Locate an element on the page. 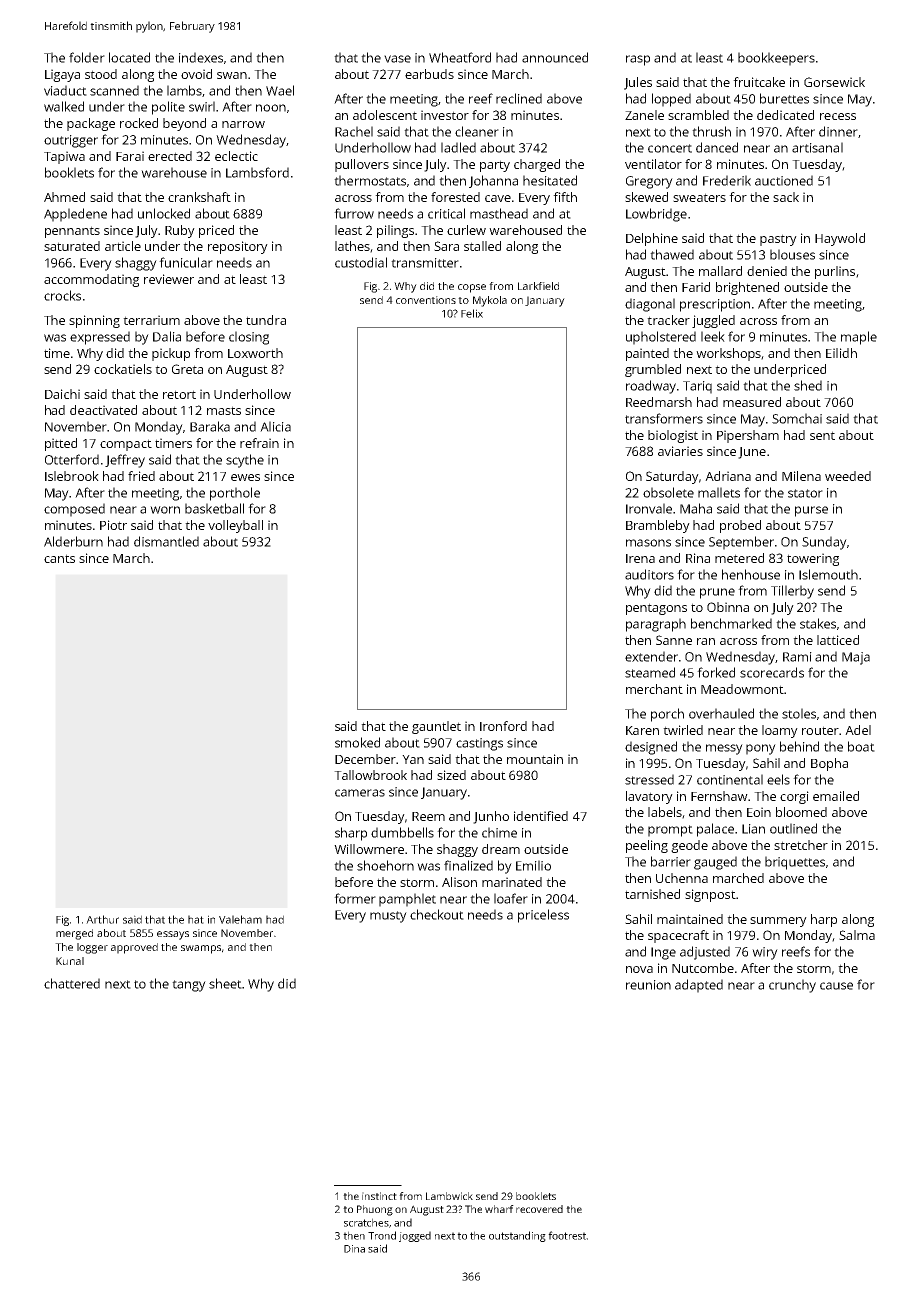  Islemouth is located at coordinates (828, 574).
